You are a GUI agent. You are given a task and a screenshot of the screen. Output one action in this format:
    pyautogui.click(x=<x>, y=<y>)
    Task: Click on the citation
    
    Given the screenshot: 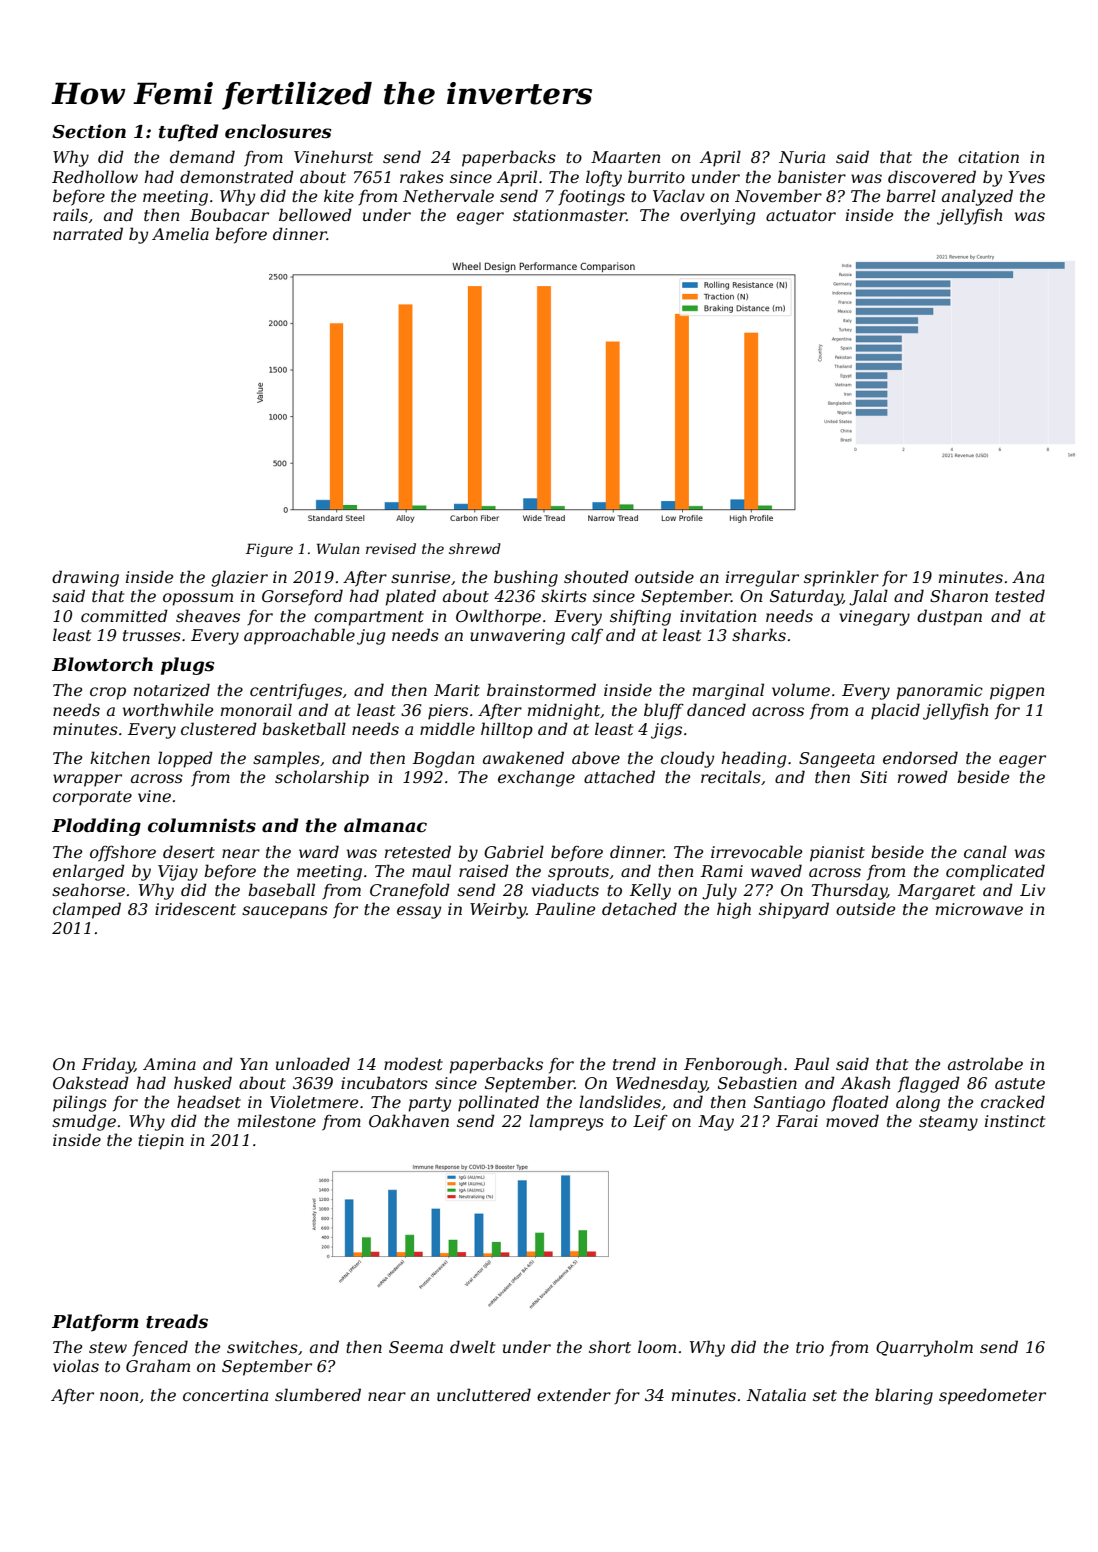 What is the action you would take?
    pyautogui.click(x=988, y=157)
